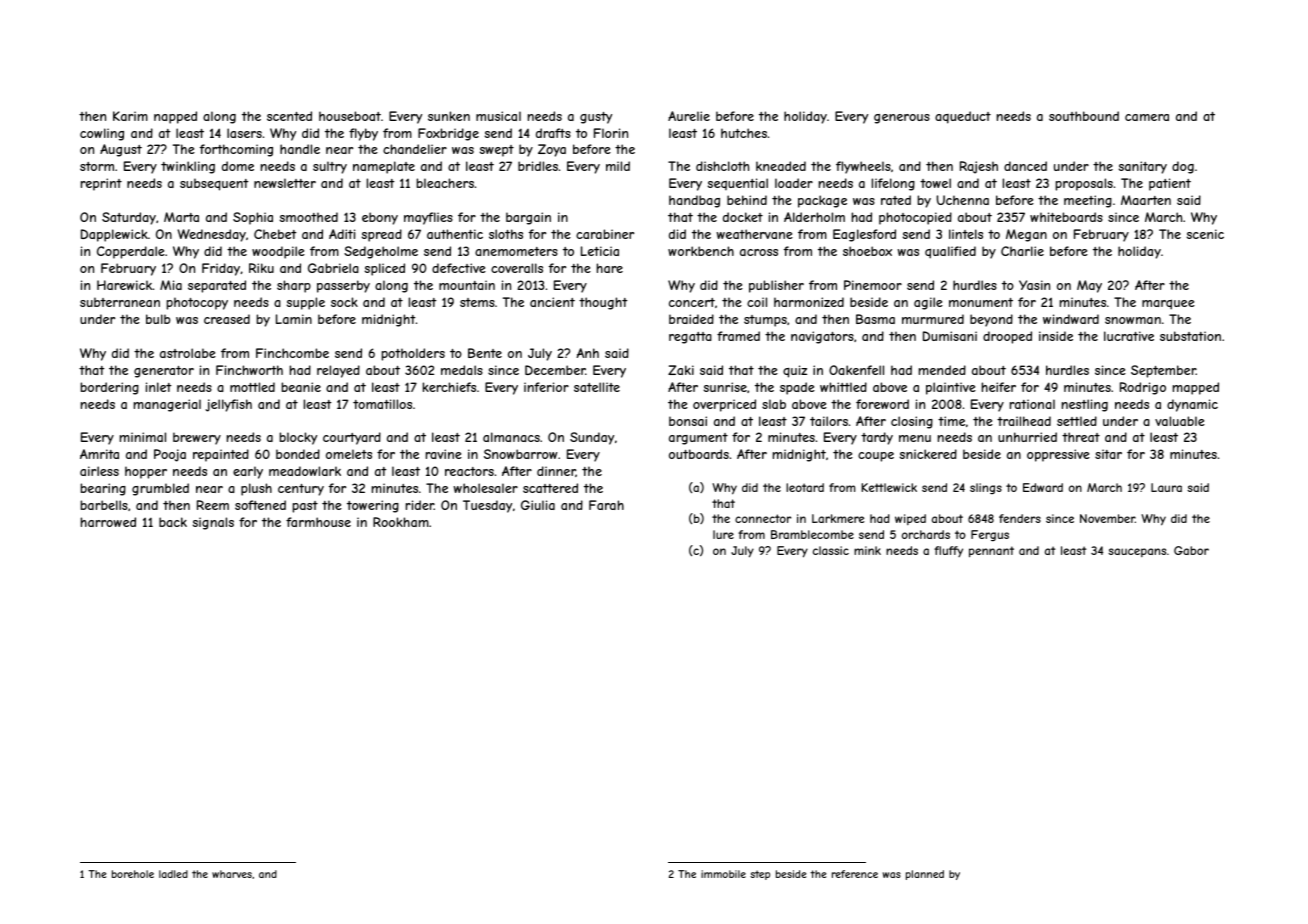 Image resolution: width=1308 pixels, height=924 pixels. I want to click on bulb, so click(158, 319).
